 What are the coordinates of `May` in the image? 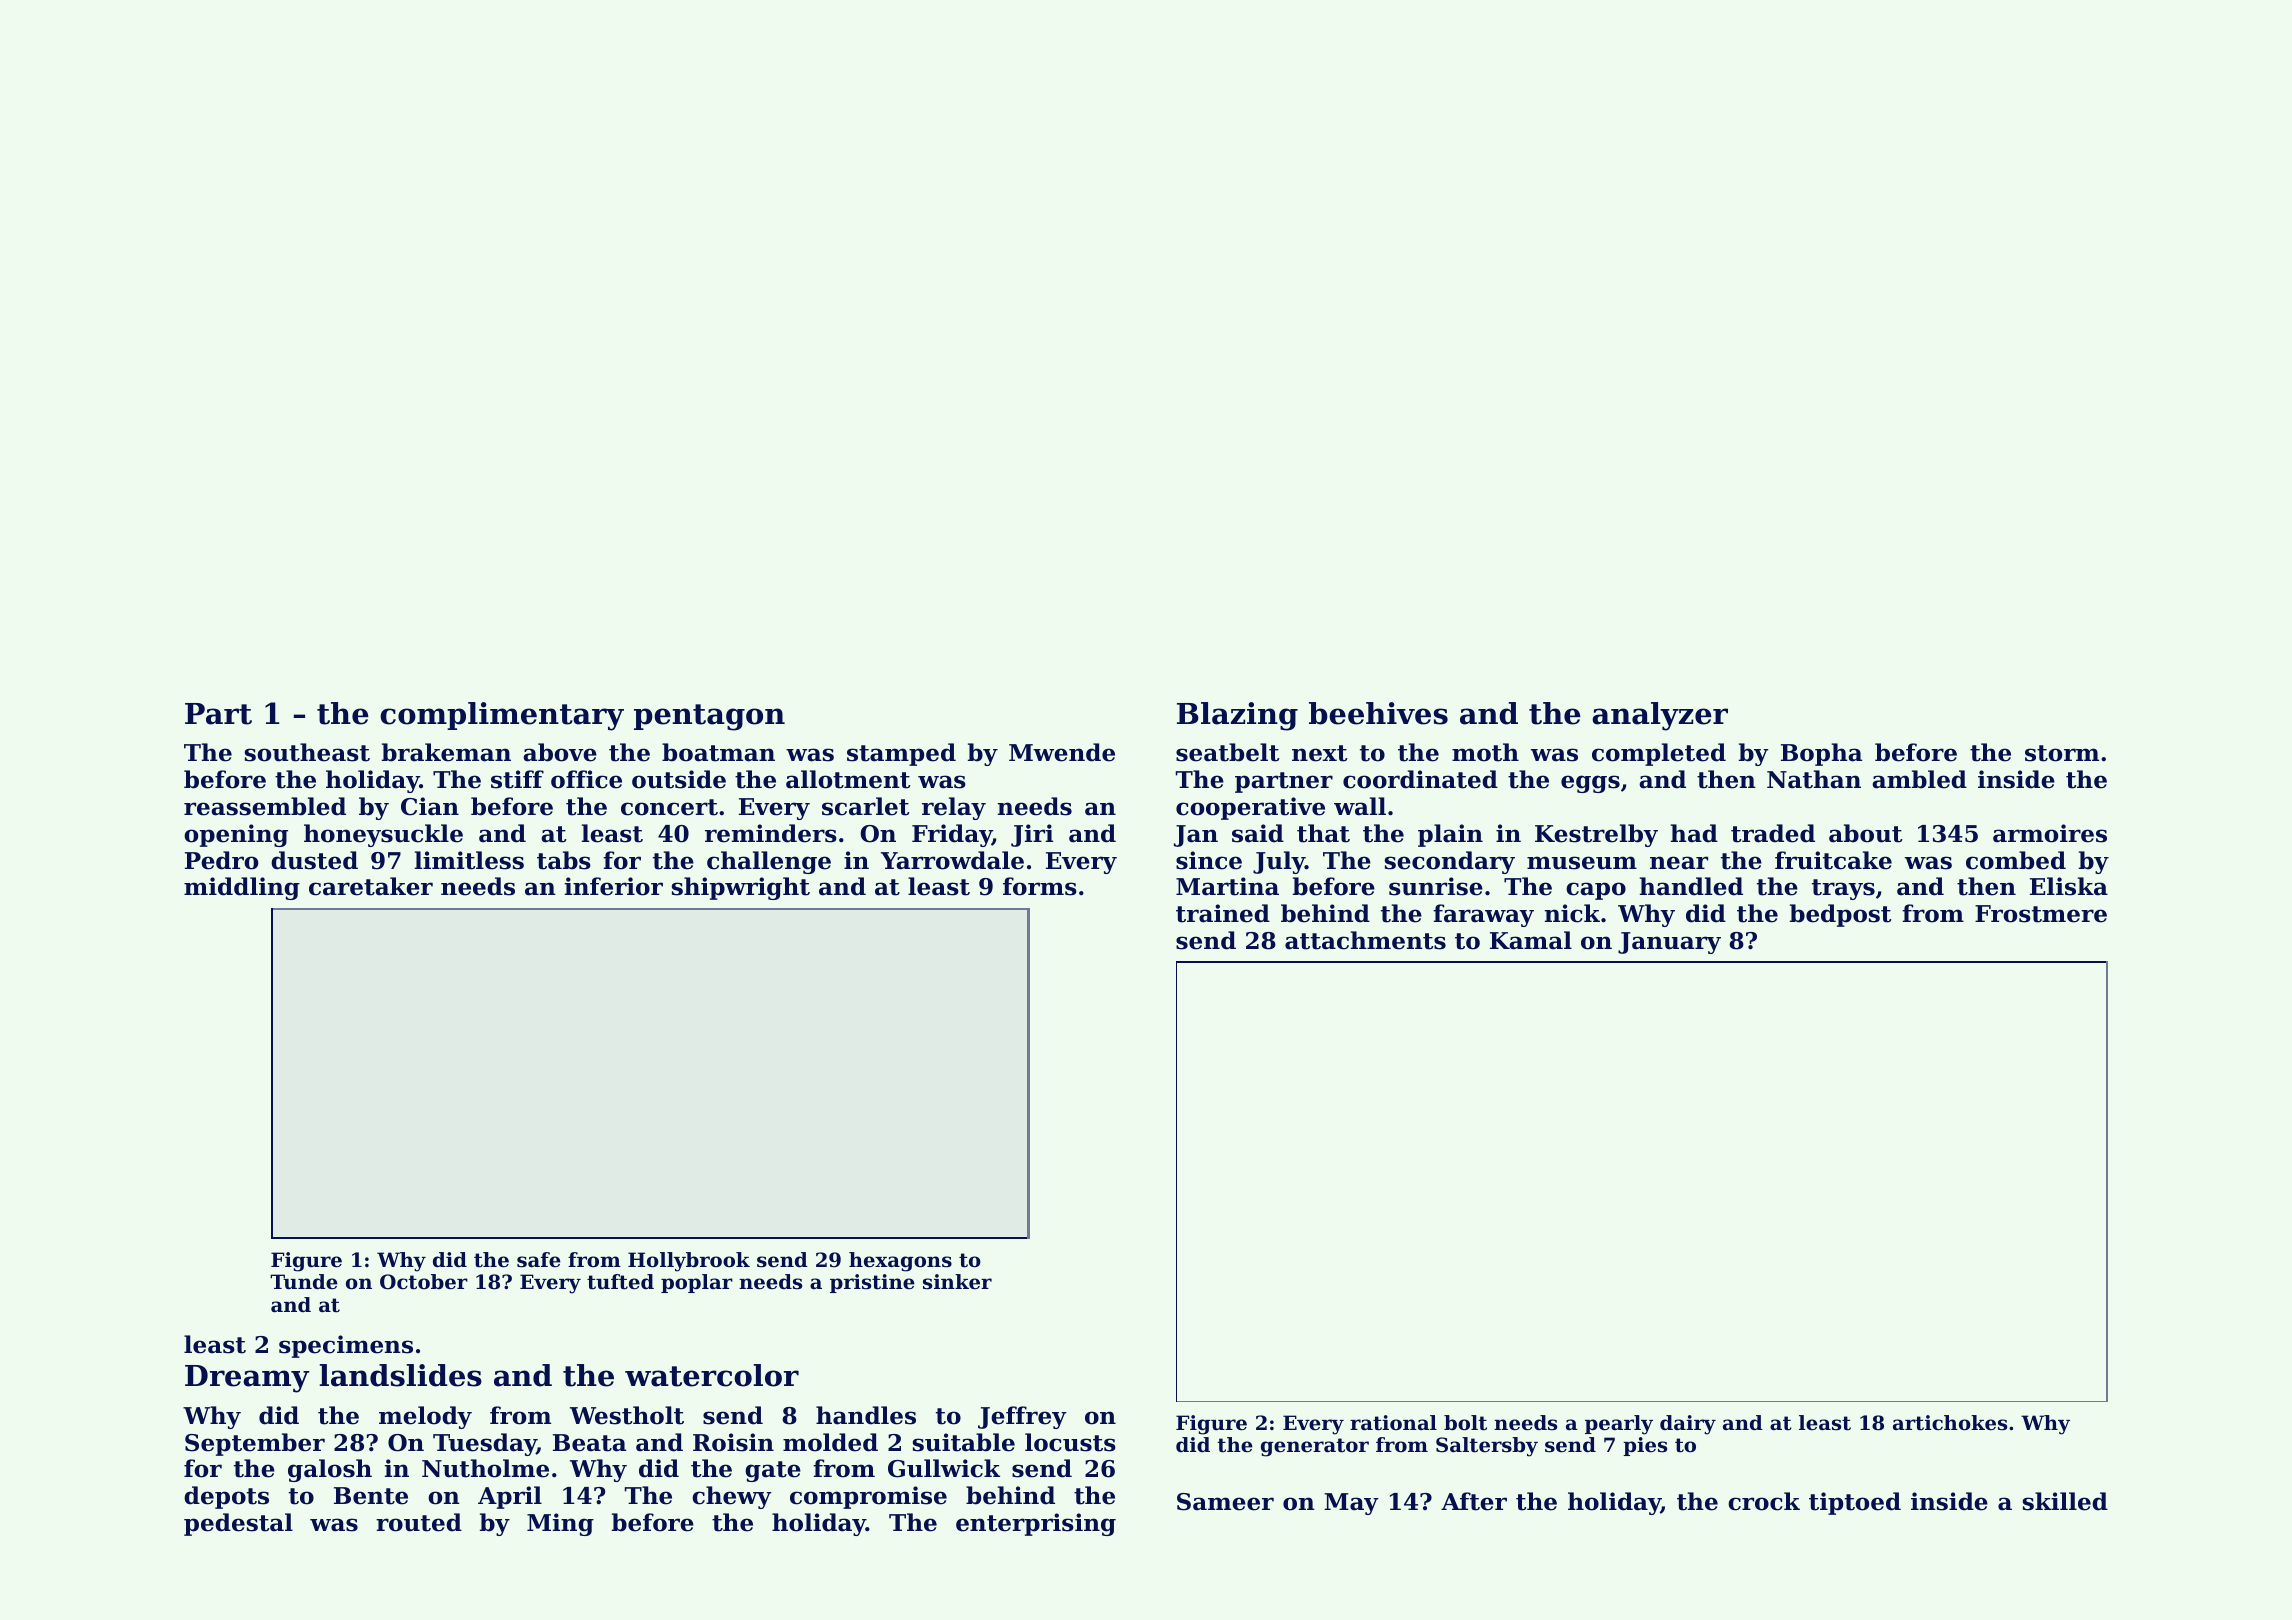 It's located at (1351, 1504).
